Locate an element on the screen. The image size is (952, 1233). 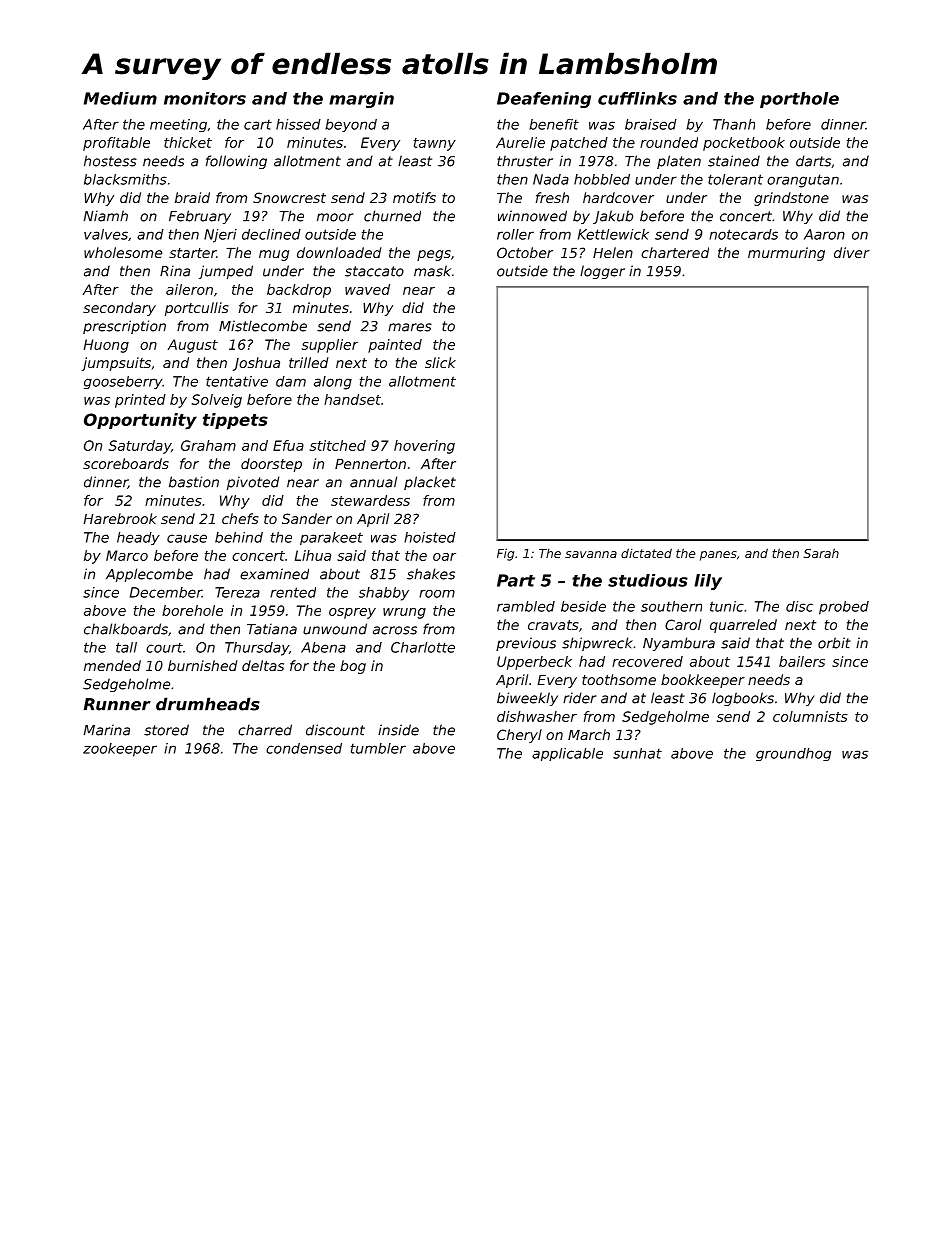
annual is located at coordinates (373, 482).
